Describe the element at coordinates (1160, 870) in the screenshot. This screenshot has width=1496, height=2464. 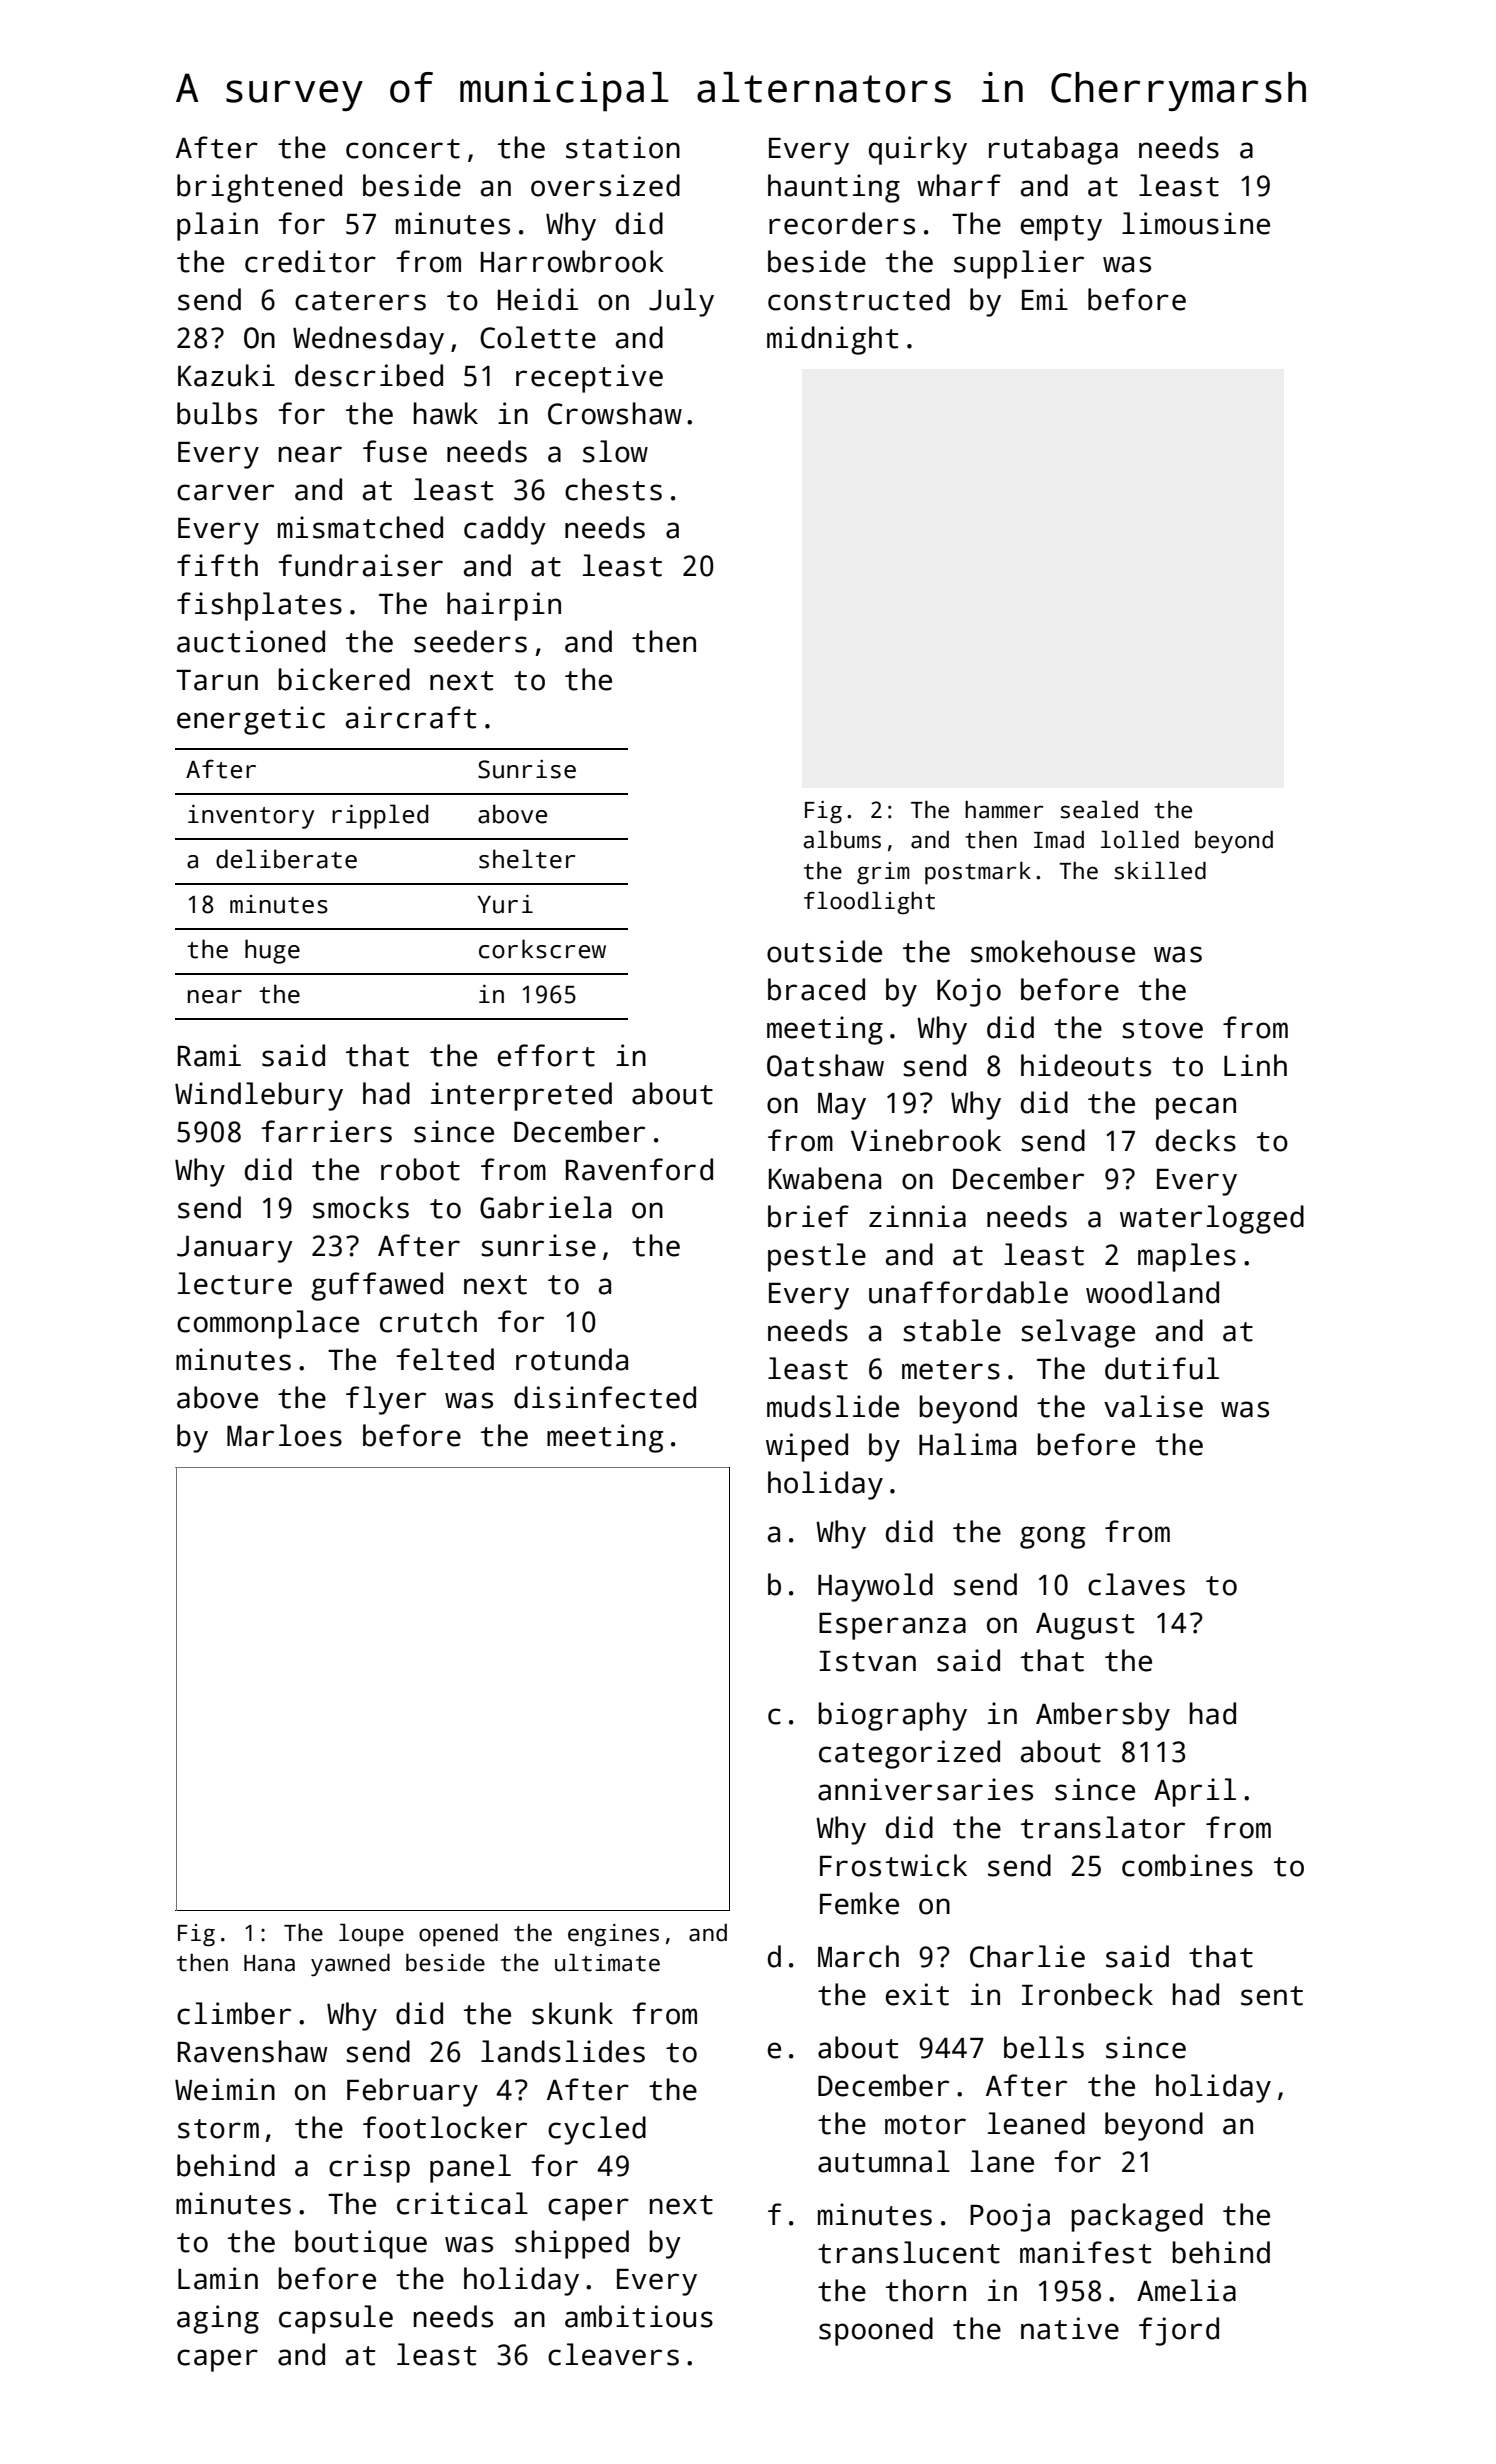
I see `skilled` at that location.
